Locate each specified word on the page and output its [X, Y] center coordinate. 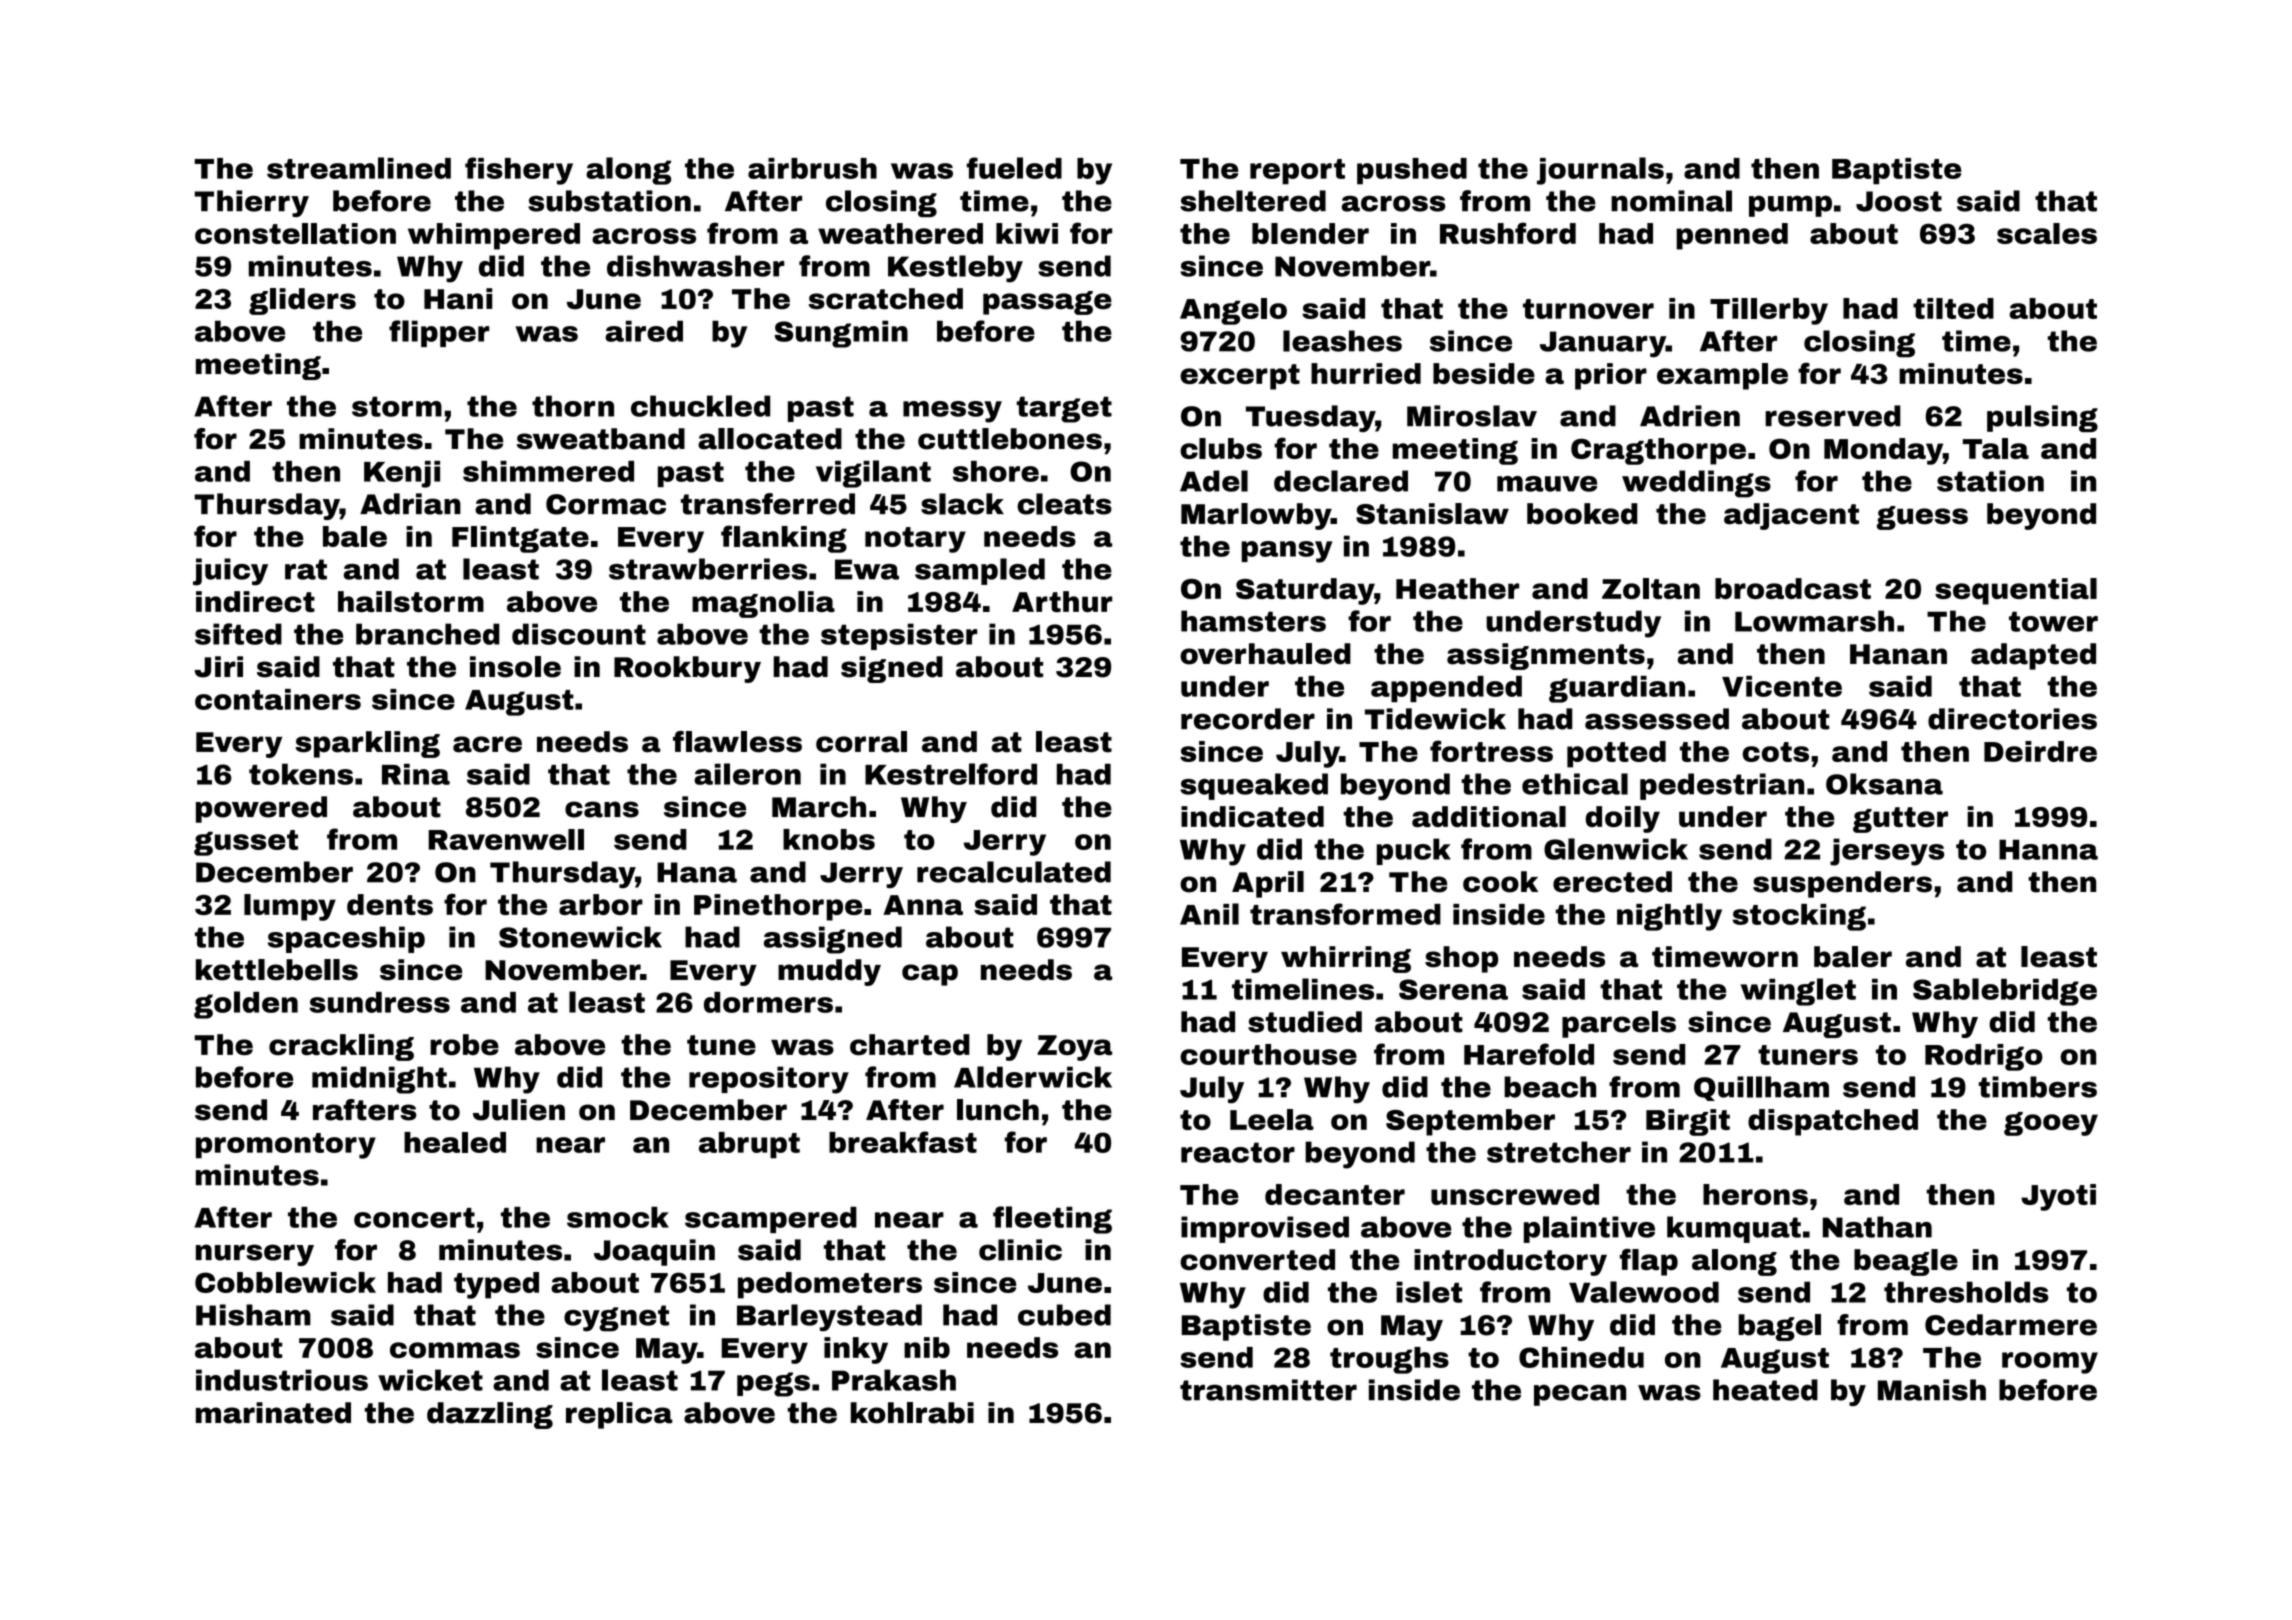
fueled [1014, 168]
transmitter [1268, 1390]
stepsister [899, 636]
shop [1461, 959]
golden [246, 1005]
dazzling [490, 1415]
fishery [519, 171]
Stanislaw [1432, 514]
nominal [1671, 201]
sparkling [367, 744]
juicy [230, 572]
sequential [2016, 591]
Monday [1883, 451]
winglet [1798, 992]
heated [1765, 1390]
